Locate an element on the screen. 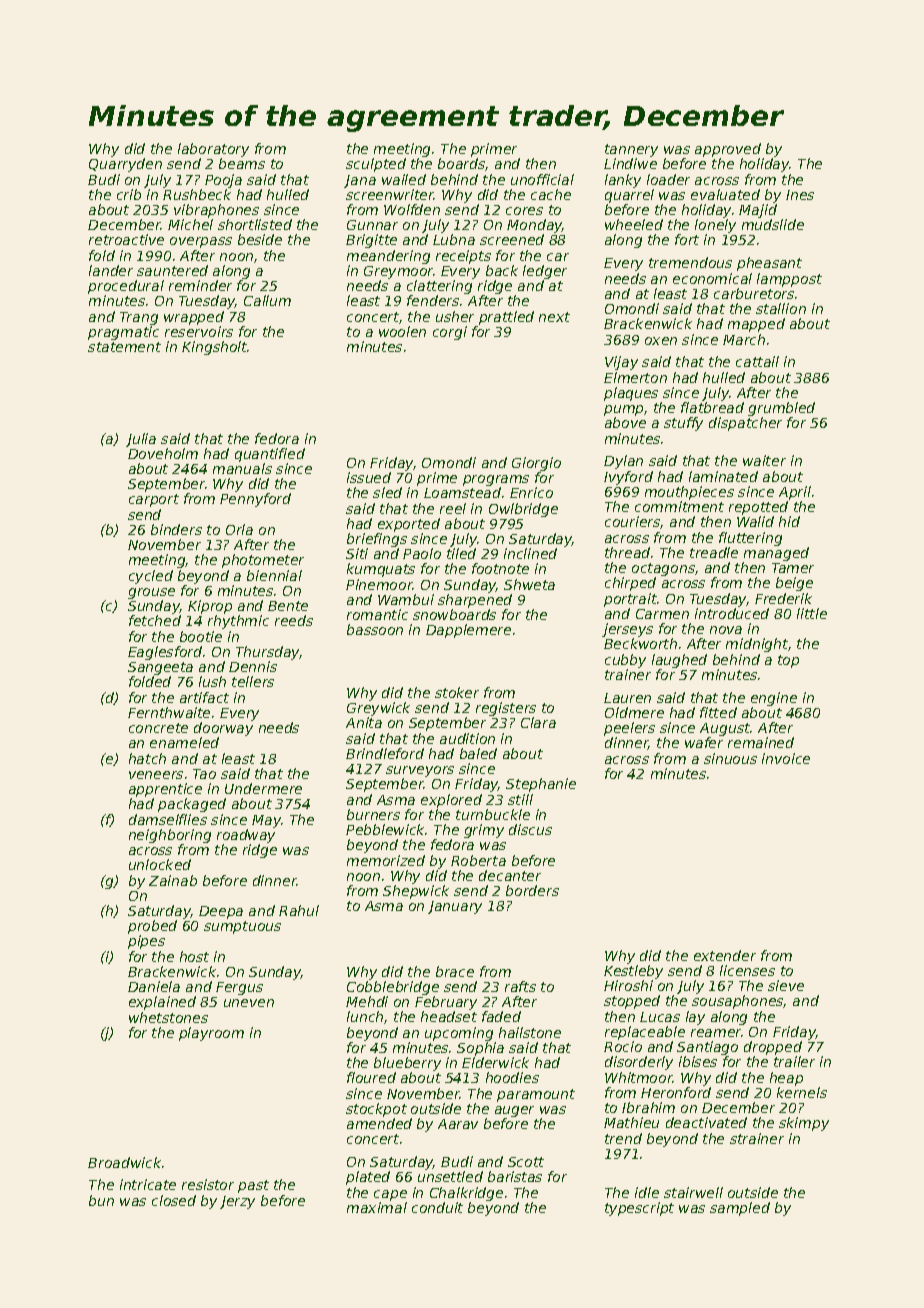 The image size is (924, 1308). probed is located at coordinates (152, 927).
